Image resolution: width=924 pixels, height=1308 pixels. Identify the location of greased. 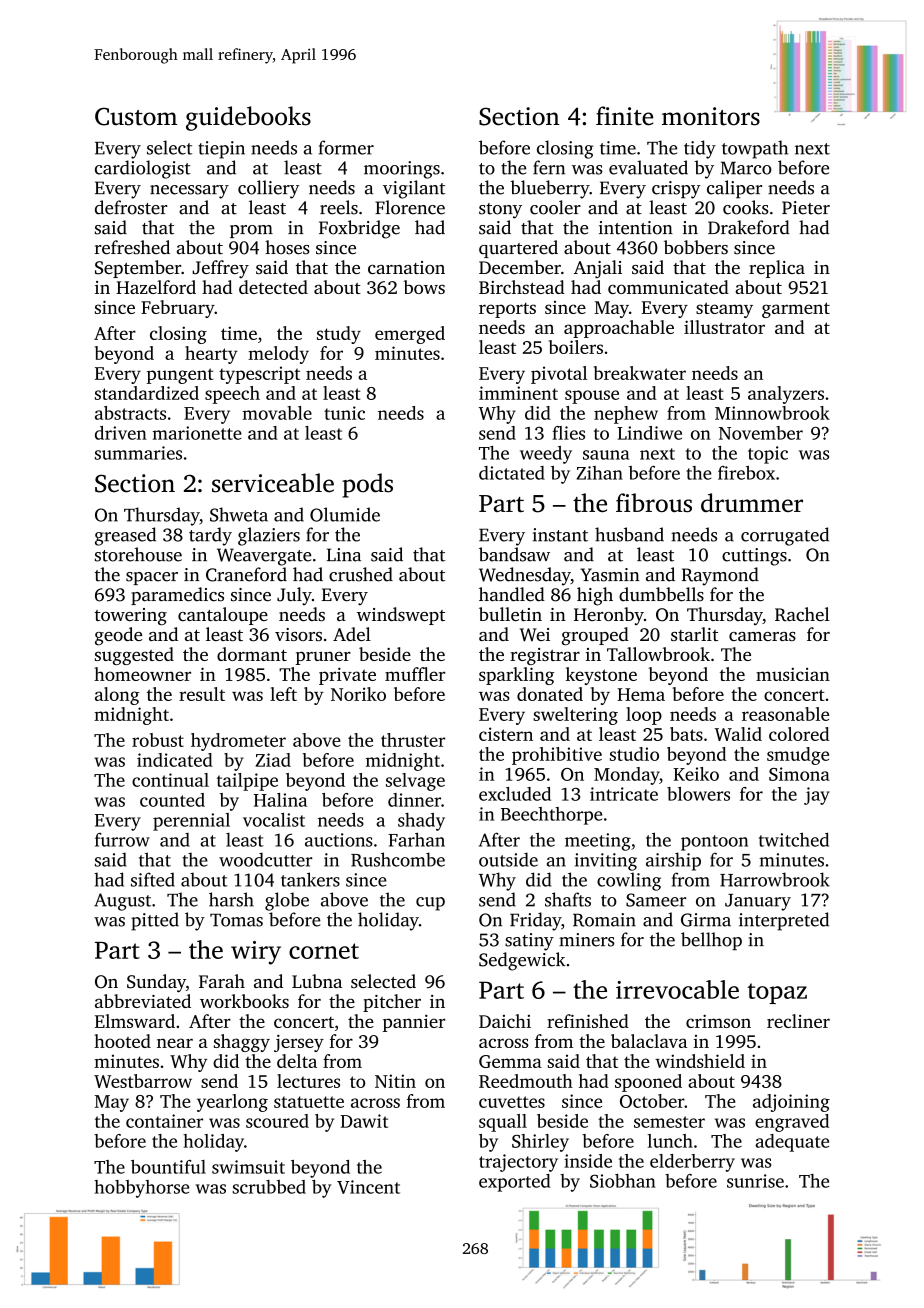
(125, 536).
